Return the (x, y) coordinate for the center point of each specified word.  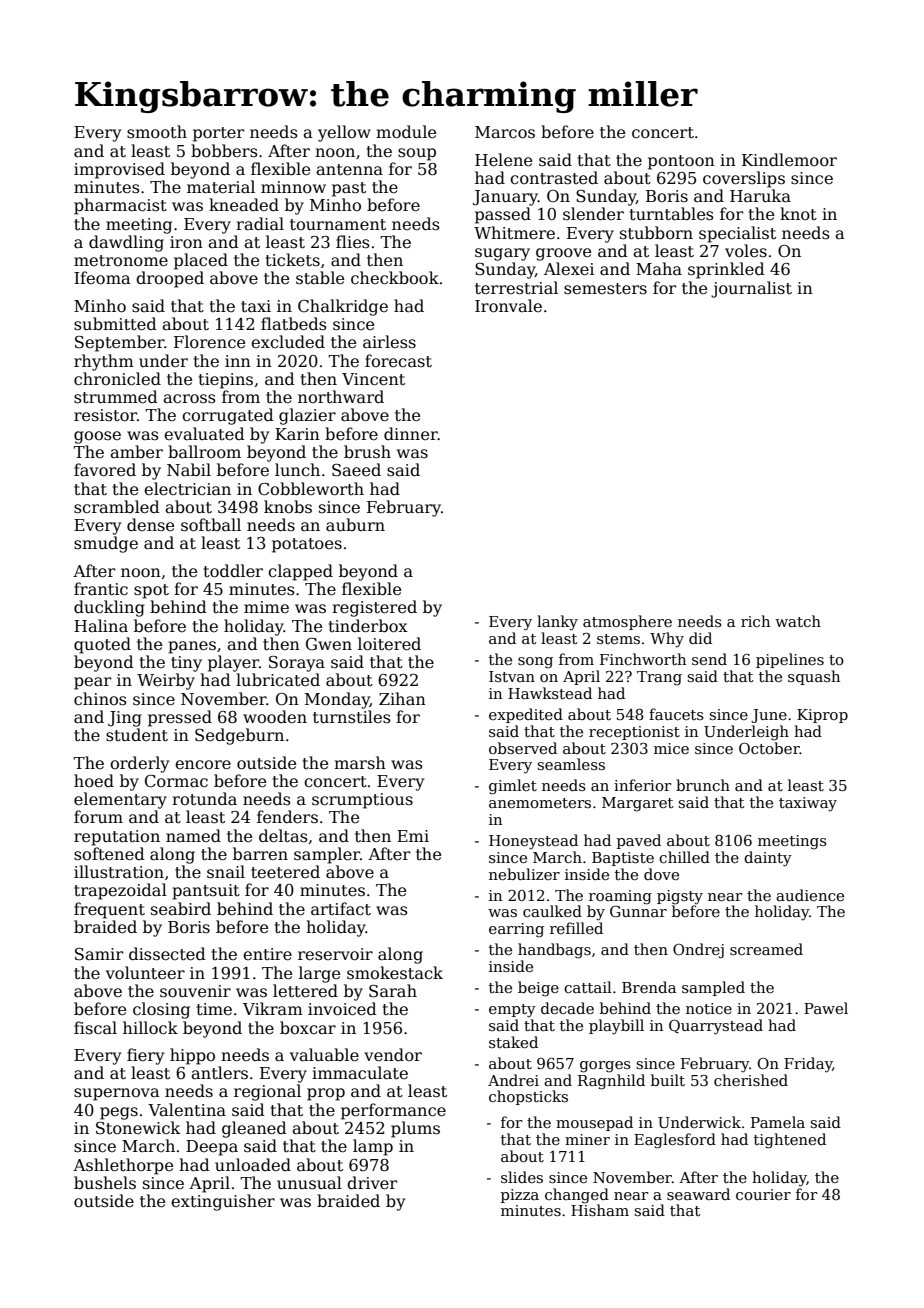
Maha (659, 268)
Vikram (273, 1008)
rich (755, 621)
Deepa (212, 1148)
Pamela (778, 1122)
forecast (398, 361)
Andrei (513, 1080)
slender (593, 214)
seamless (571, 764)
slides (522, 1177)
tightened (790, 1141)
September (119, 343)
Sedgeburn (239, 736)
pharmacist (120, 206)
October (769, 748)
